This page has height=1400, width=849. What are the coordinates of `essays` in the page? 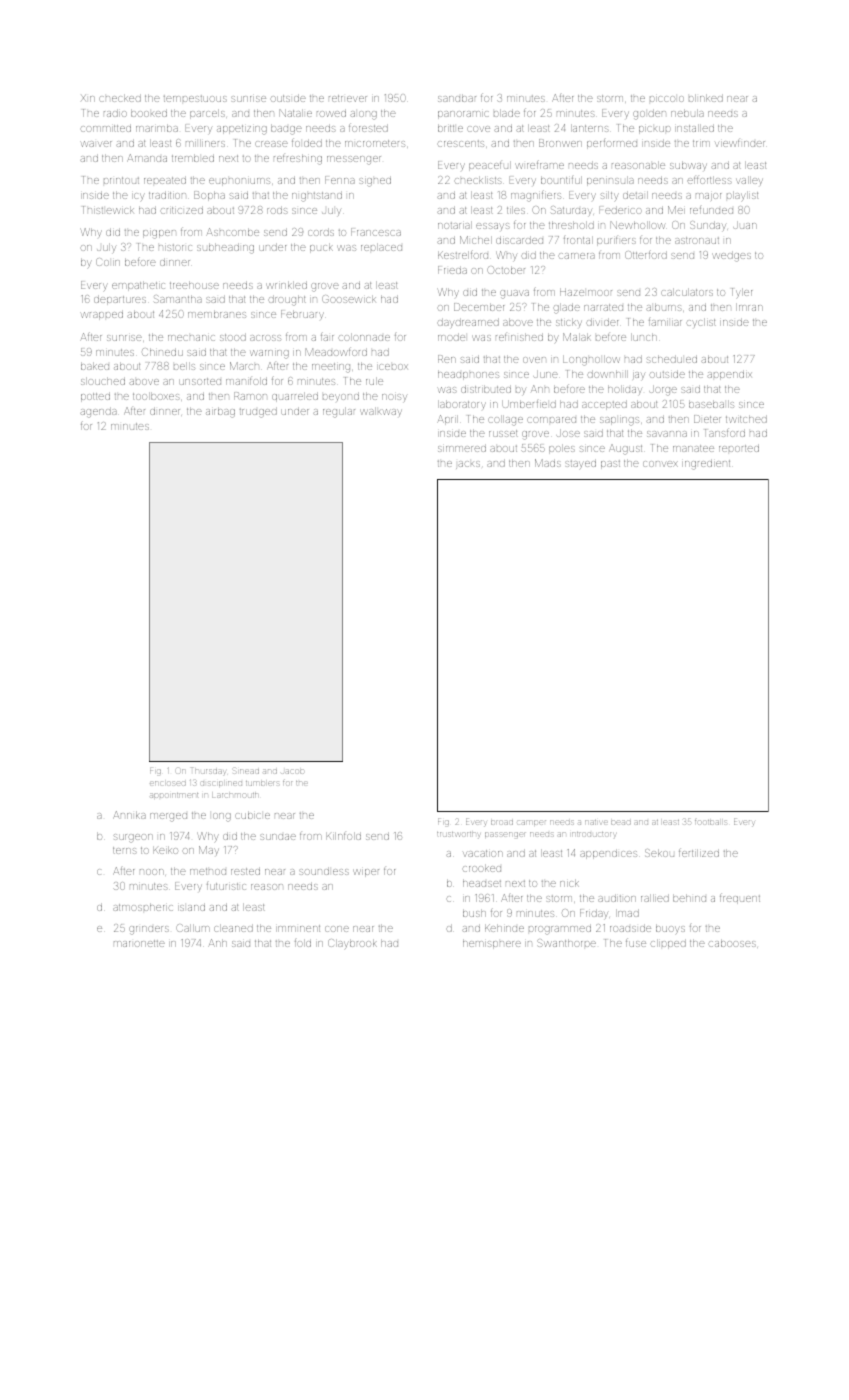 It's located at (493, 226).
